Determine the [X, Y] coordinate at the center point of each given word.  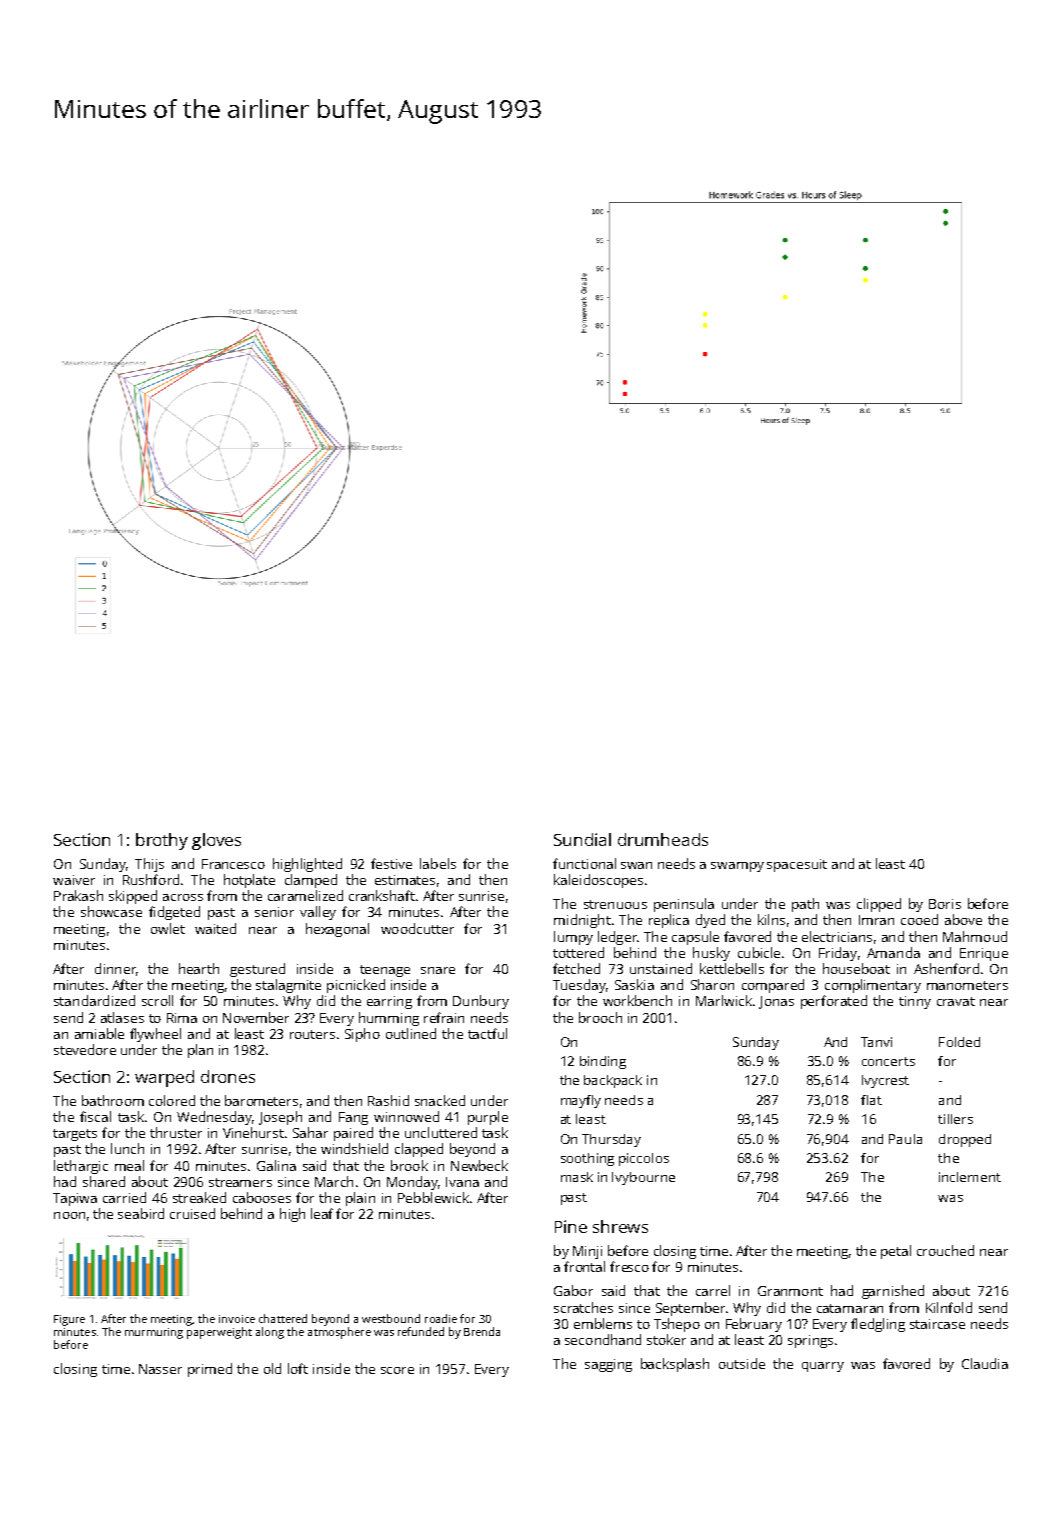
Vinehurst [253, 1132]
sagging [608, 1365]
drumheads [663, 839]
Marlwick [724, 1000]
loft [298, 1368]
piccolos [644, 1159]
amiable [99, 1033]
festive [391, 863]
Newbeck [479, 1165]
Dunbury [481, 1002]
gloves [216, 841]
